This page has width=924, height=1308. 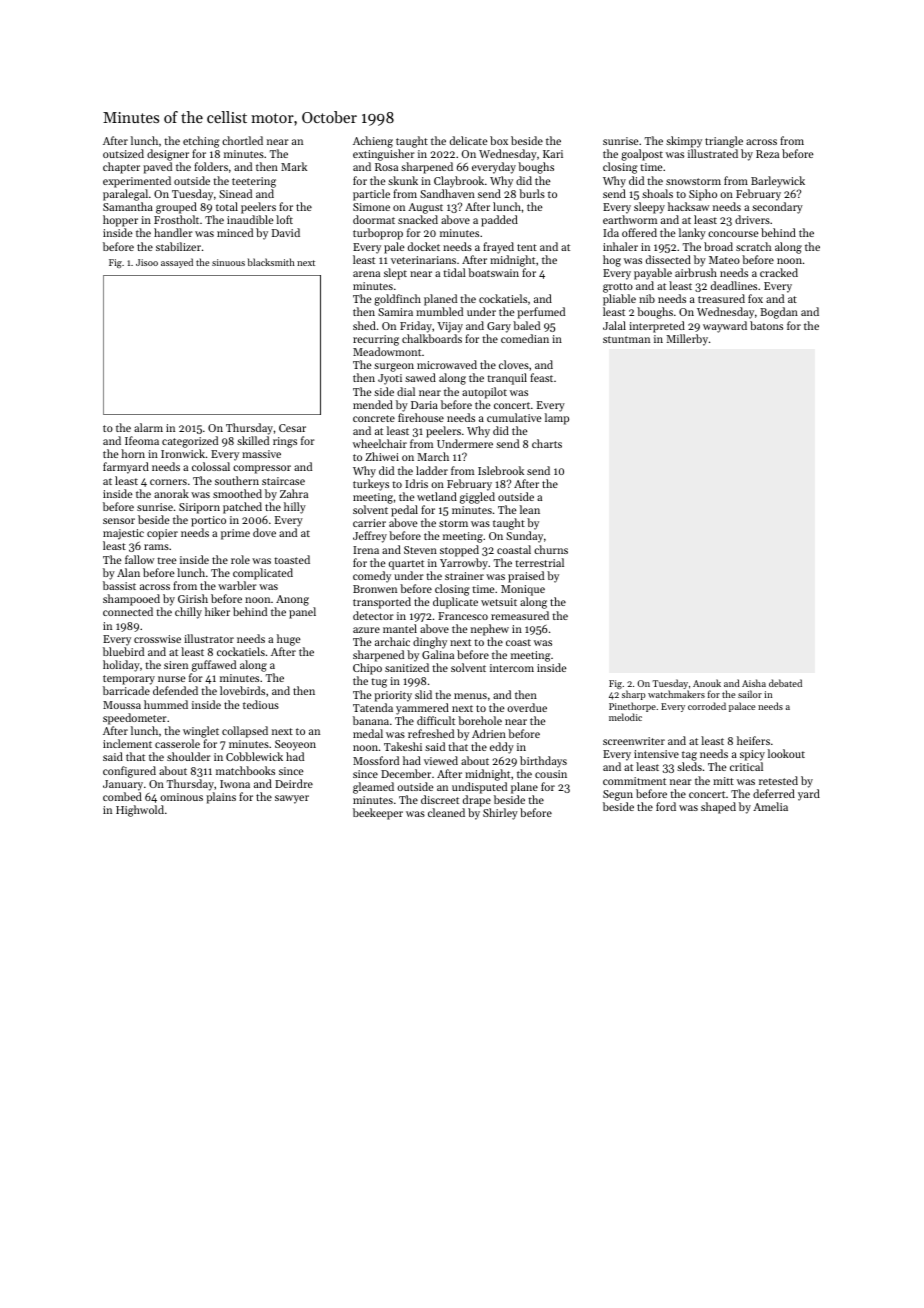 What do you see at coordinates (547, 443) in the page?
I see `charts` at bounding box center [547, 443].
